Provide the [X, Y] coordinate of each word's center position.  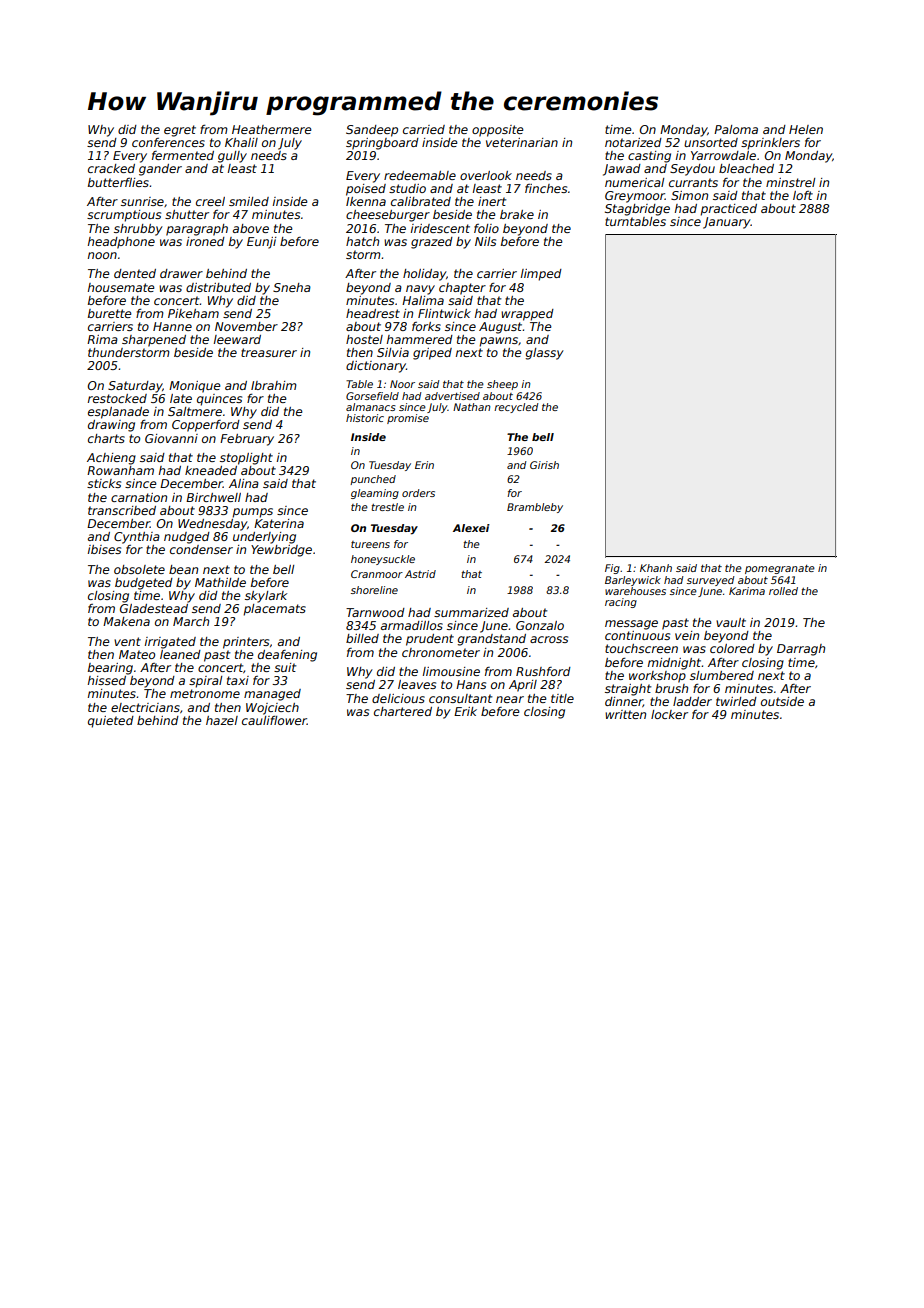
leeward [237, 339]
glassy [544, 354]
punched [373, 480]
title [562, 698]
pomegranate [780, 569]
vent [127, 641]
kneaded [211, 470]
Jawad [622, 170]
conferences [168, 142]
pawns [498, 342]
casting [649, 157]
